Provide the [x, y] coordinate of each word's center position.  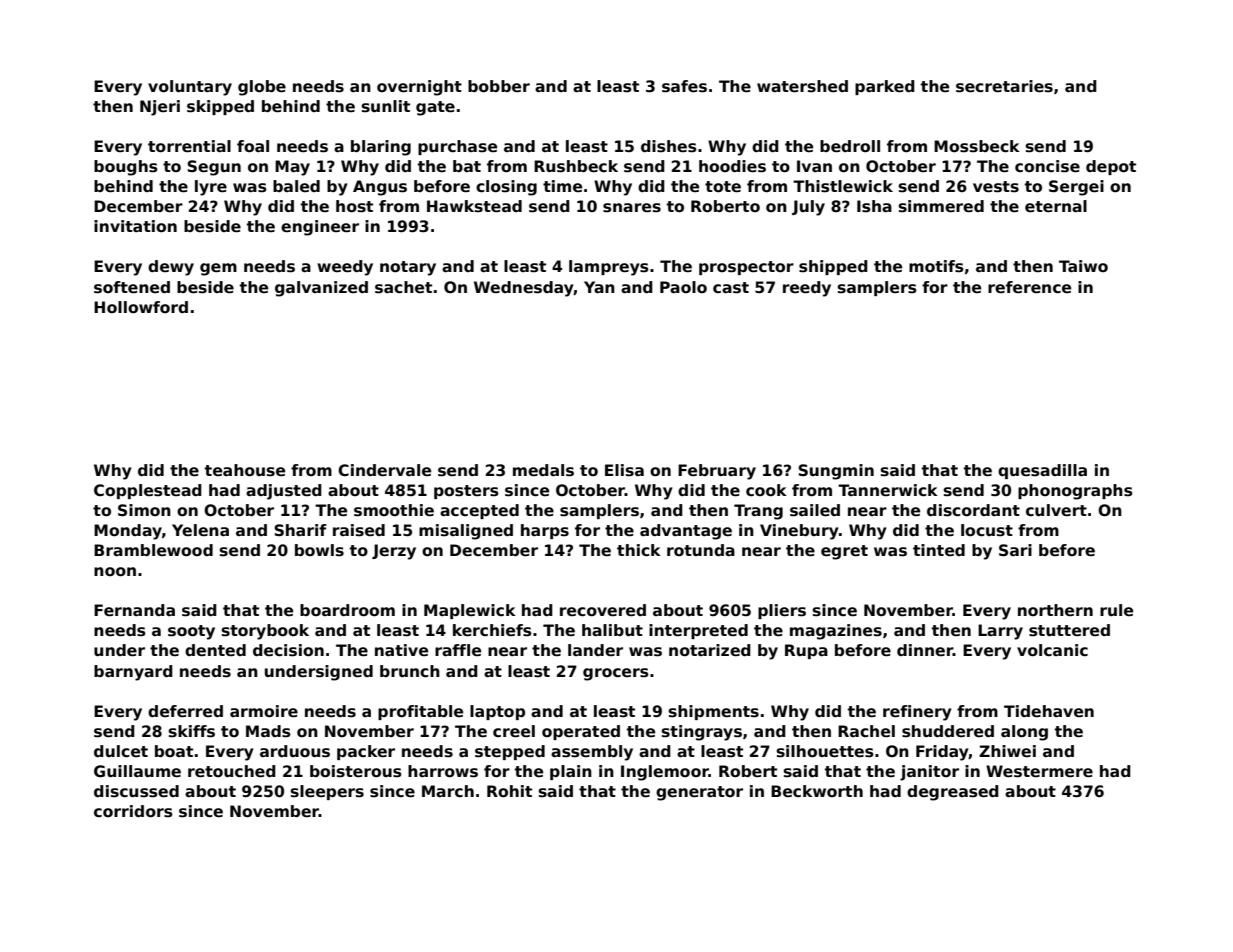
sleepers [327, 792]
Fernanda [134, 610]
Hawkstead [474, 206]
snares [632, 208]
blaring [381, 148]
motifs [936, 266]
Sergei [1076, 188]
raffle [458, 650]
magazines [836, 632]
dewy [171, 268]
